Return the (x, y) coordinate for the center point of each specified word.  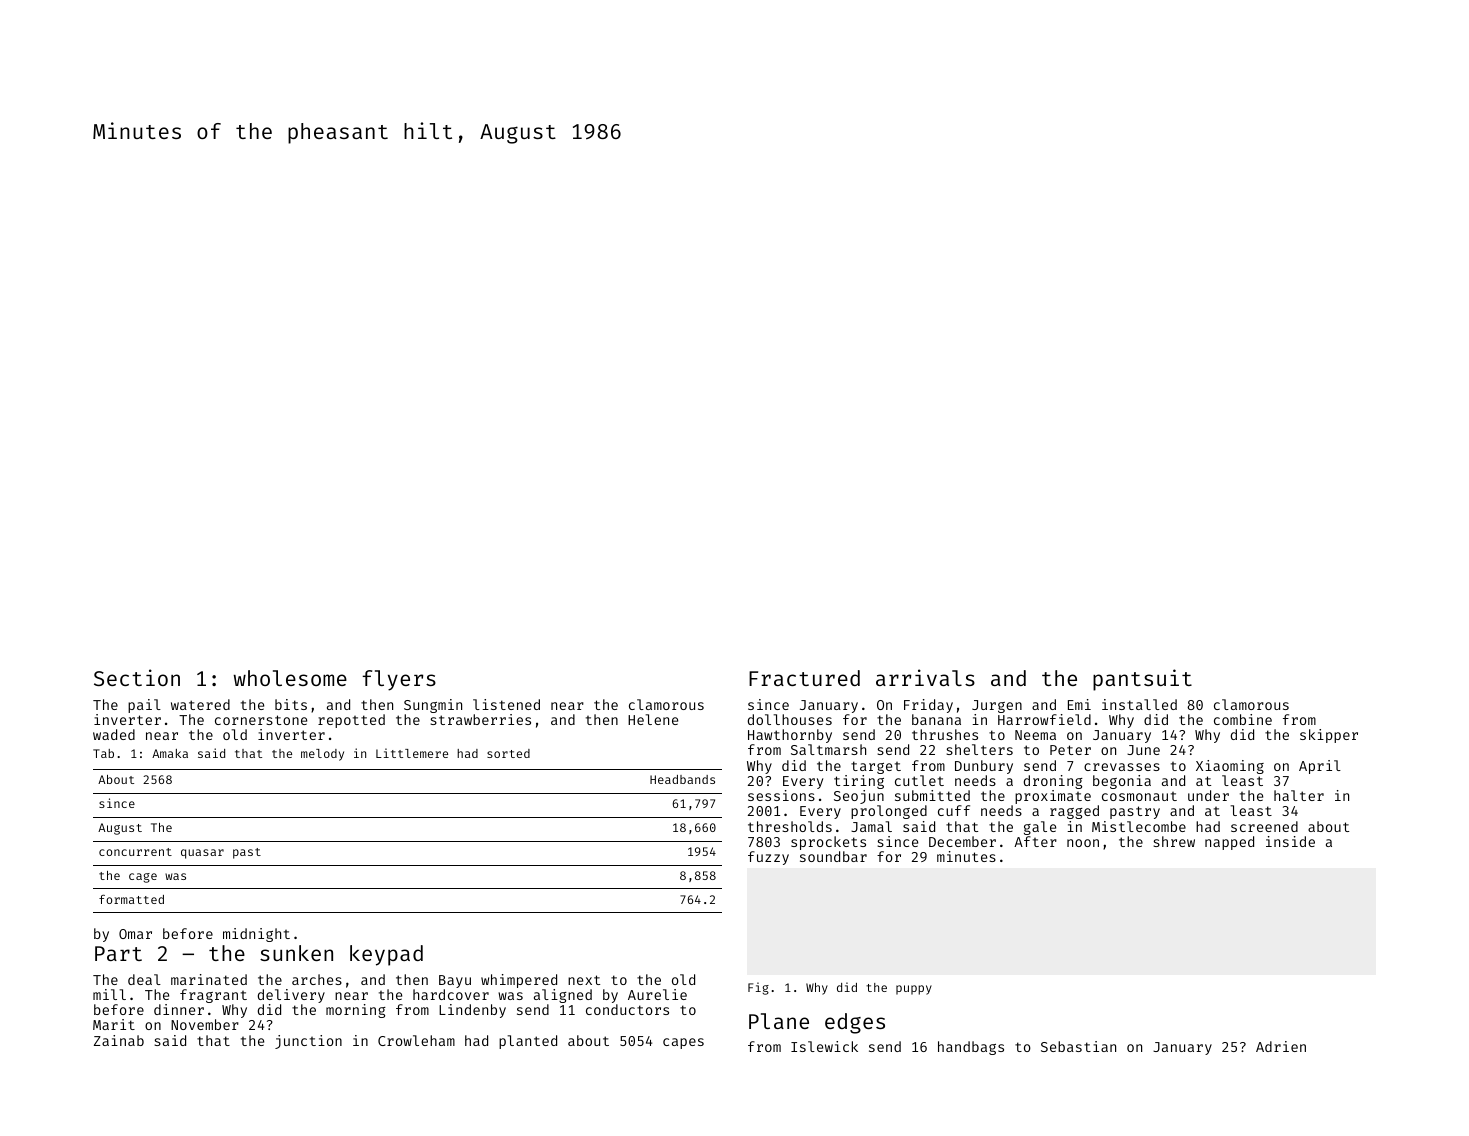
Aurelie (657, 994)
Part (118, 953)
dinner (179, 1009)
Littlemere (412, 753)
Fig (758, 988)
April (1320, 767)
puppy (914, 990)
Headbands (682, 779)
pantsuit (1142, 680)
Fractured (804, 678)
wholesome (290, 678)
